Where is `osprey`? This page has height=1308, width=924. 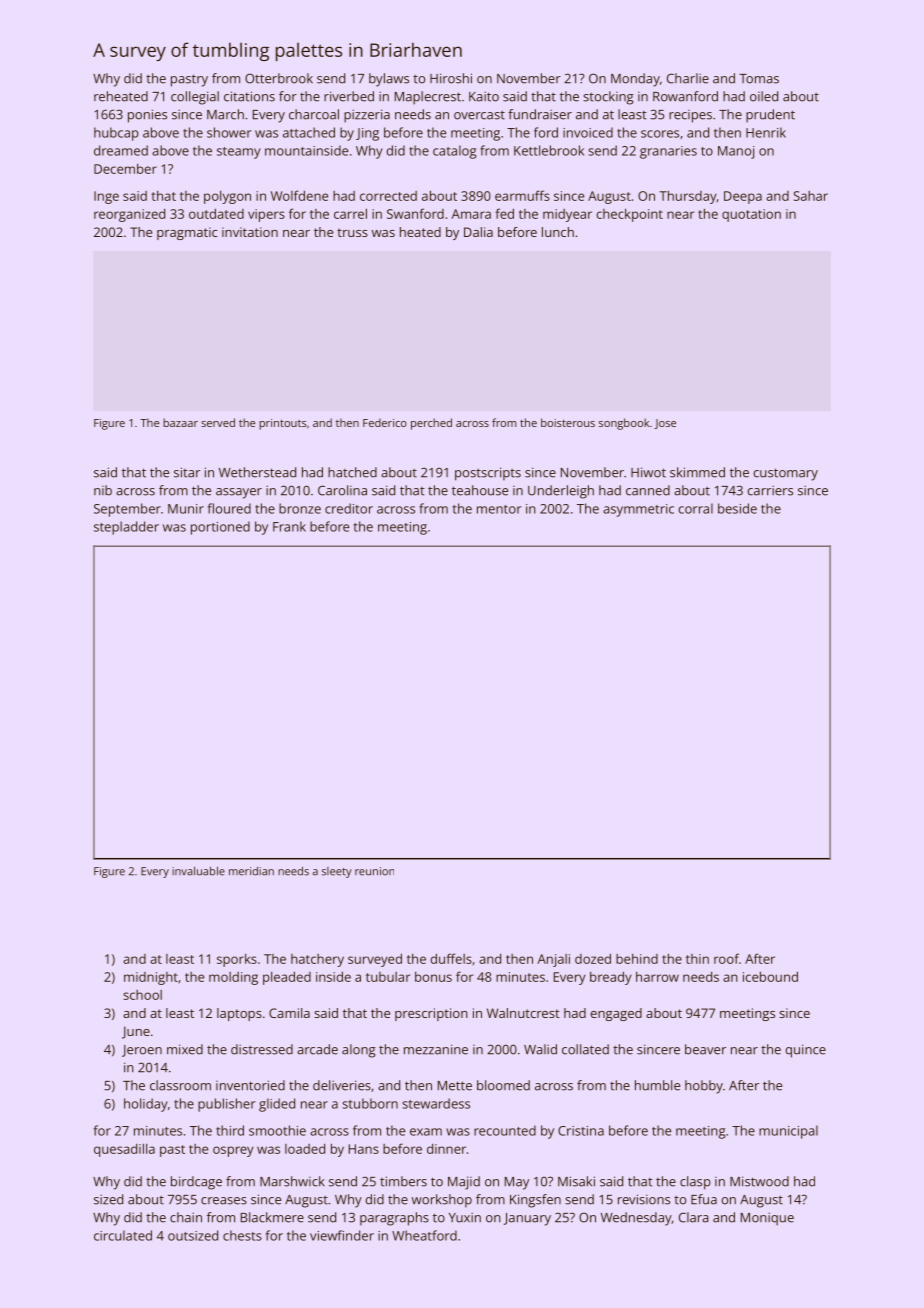
osprey is located at coordinates (233, 1151).
